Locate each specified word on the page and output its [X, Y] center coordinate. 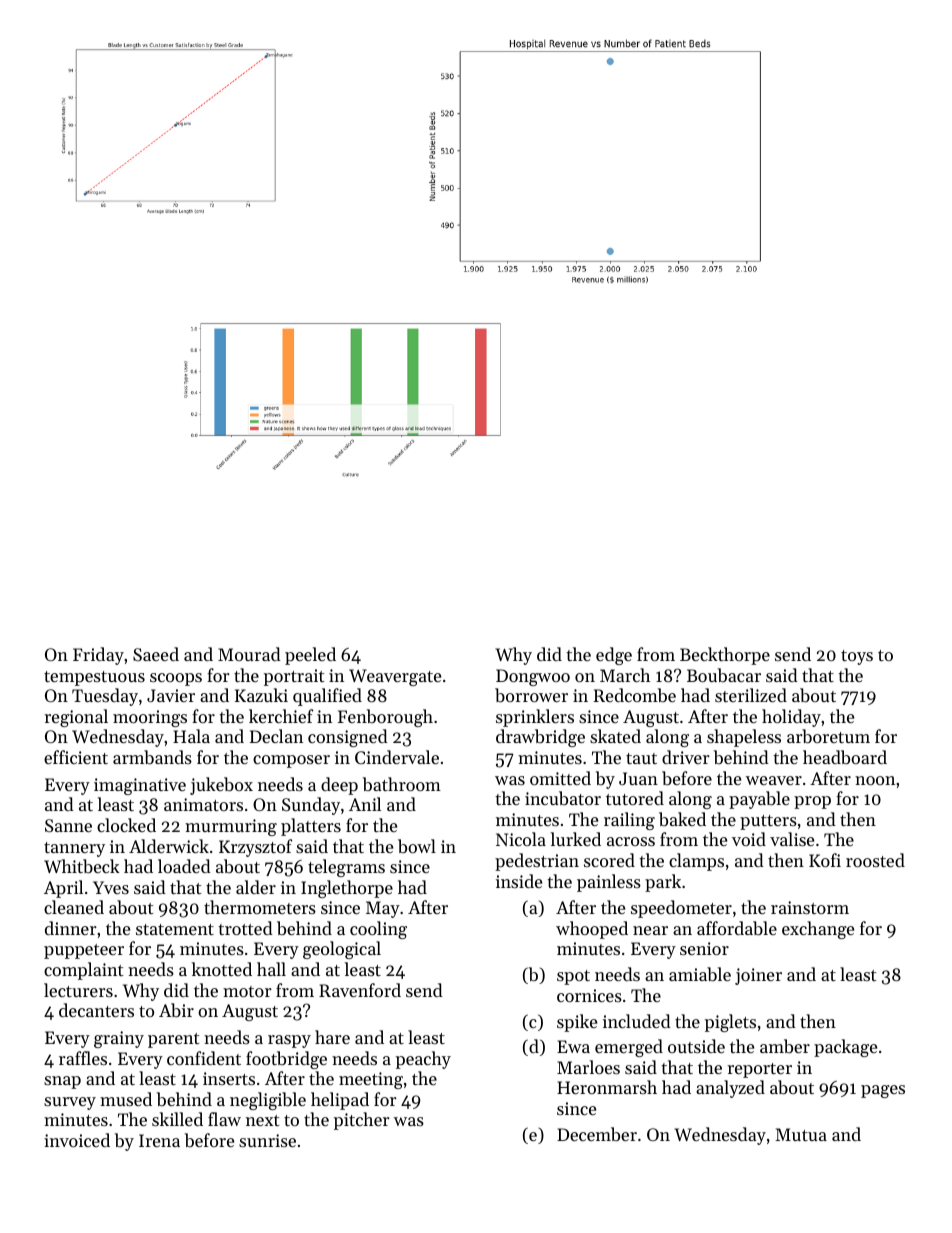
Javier [171, 695]
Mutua [801, 1134]
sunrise [267, 1140]
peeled [310, 656]
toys [857, 657]
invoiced [77, 1140]
